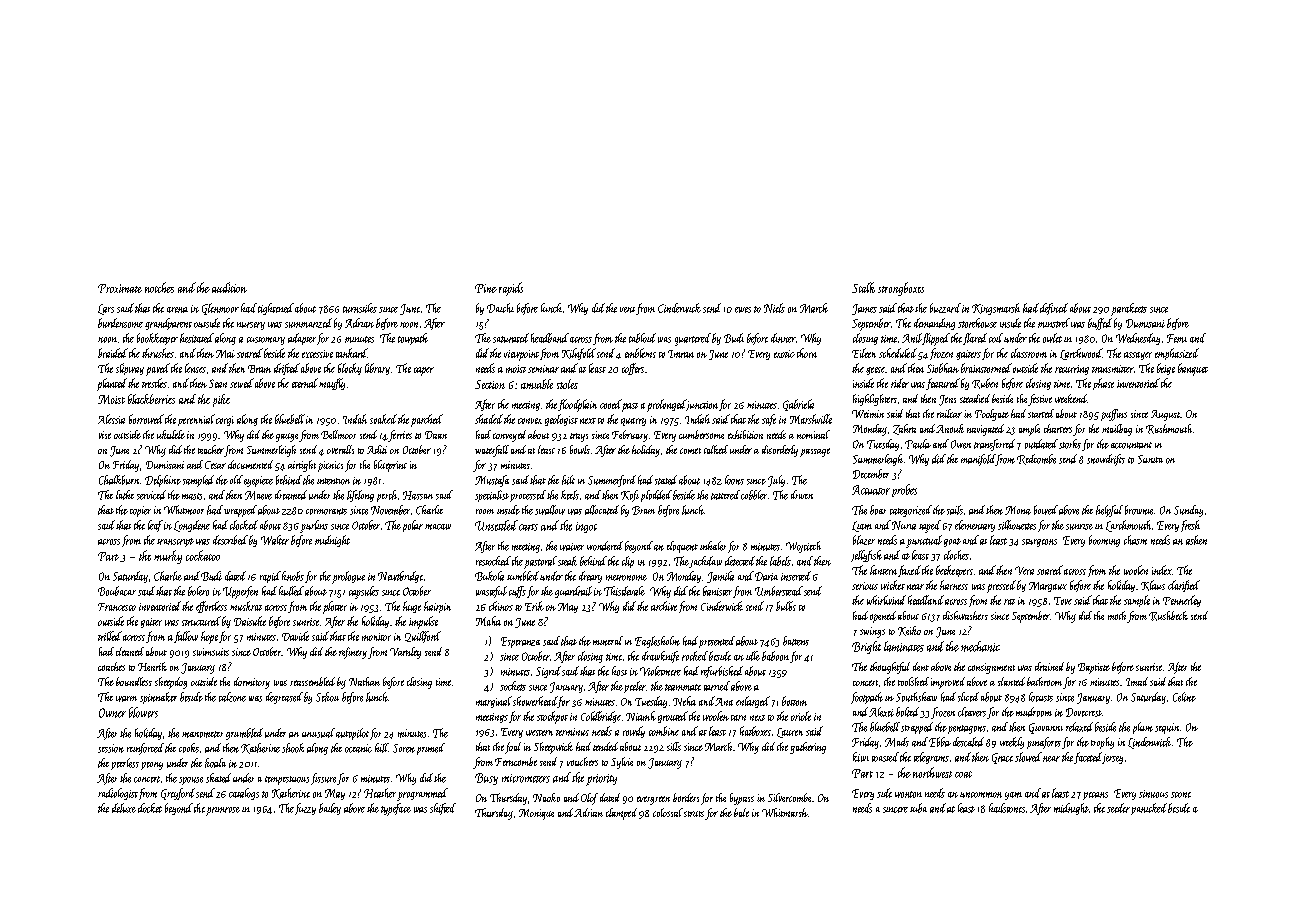 The height and width of the screenshot is (924, 1308). Describe the element at coordinates (1129, 309) in the screenshot. I see `parakeets` at that location.
